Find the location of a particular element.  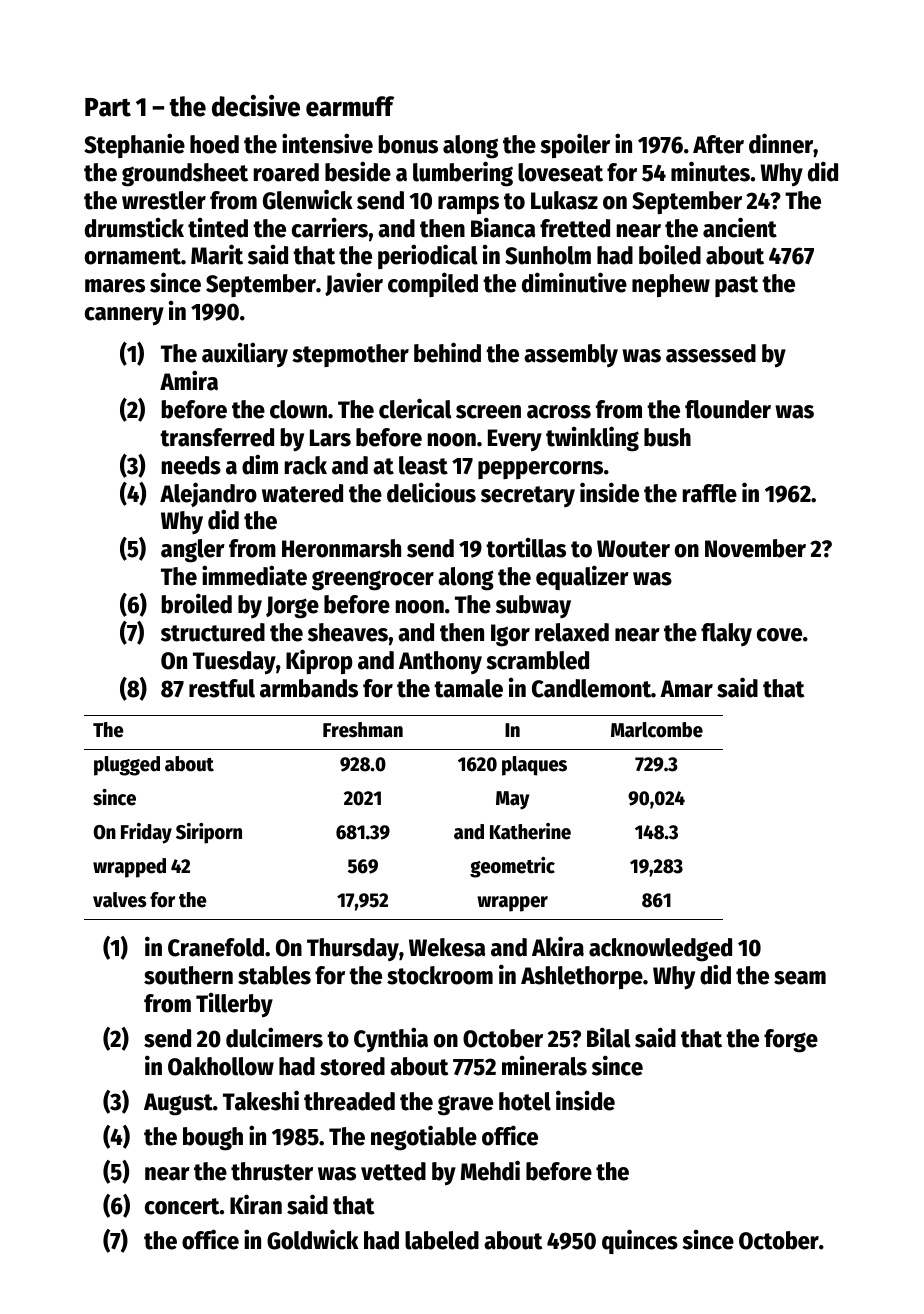

valves is located at coordinates (119, 900).
